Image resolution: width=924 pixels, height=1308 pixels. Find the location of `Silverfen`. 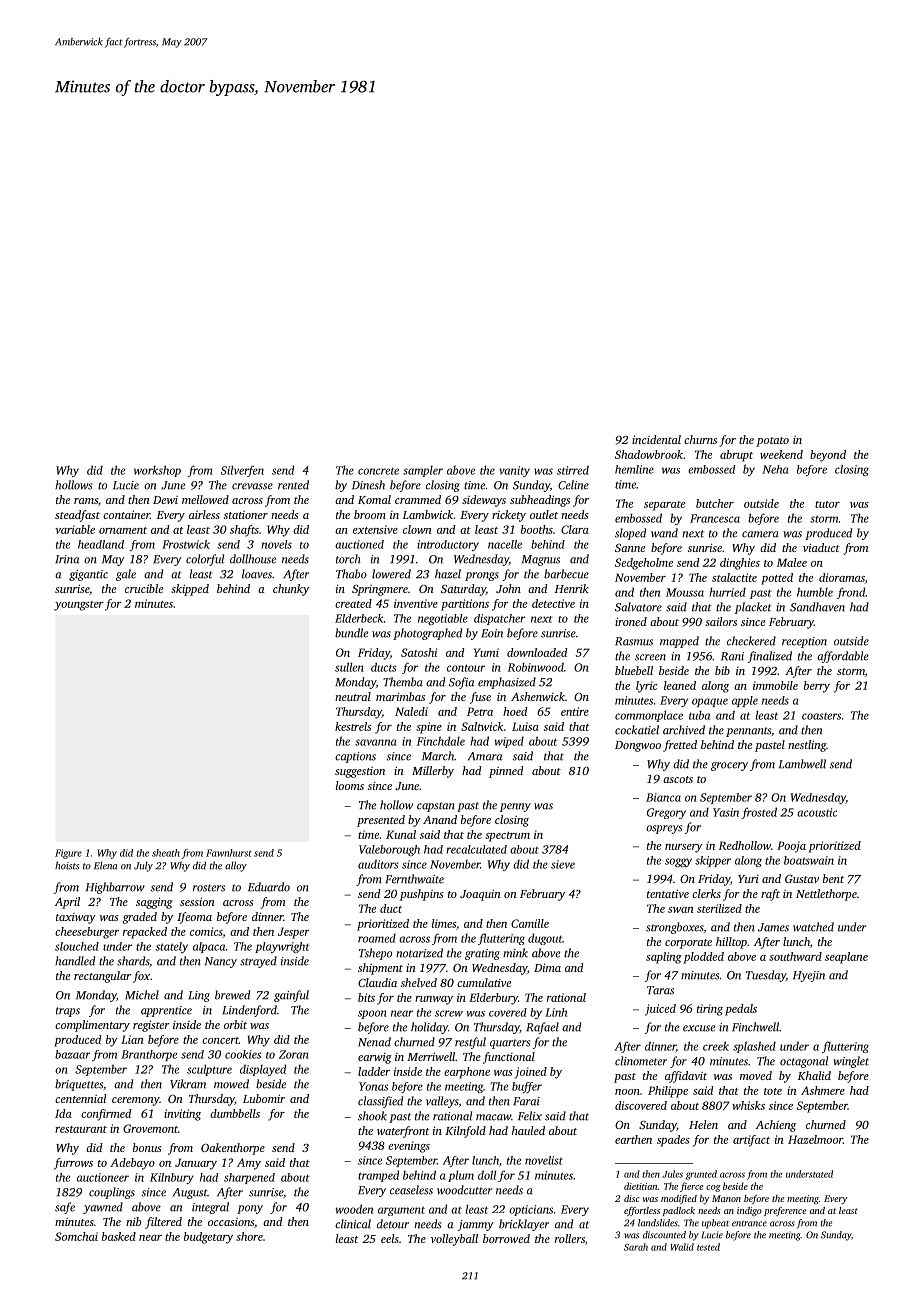

Silverfen is located at coordinates (242, 471).
